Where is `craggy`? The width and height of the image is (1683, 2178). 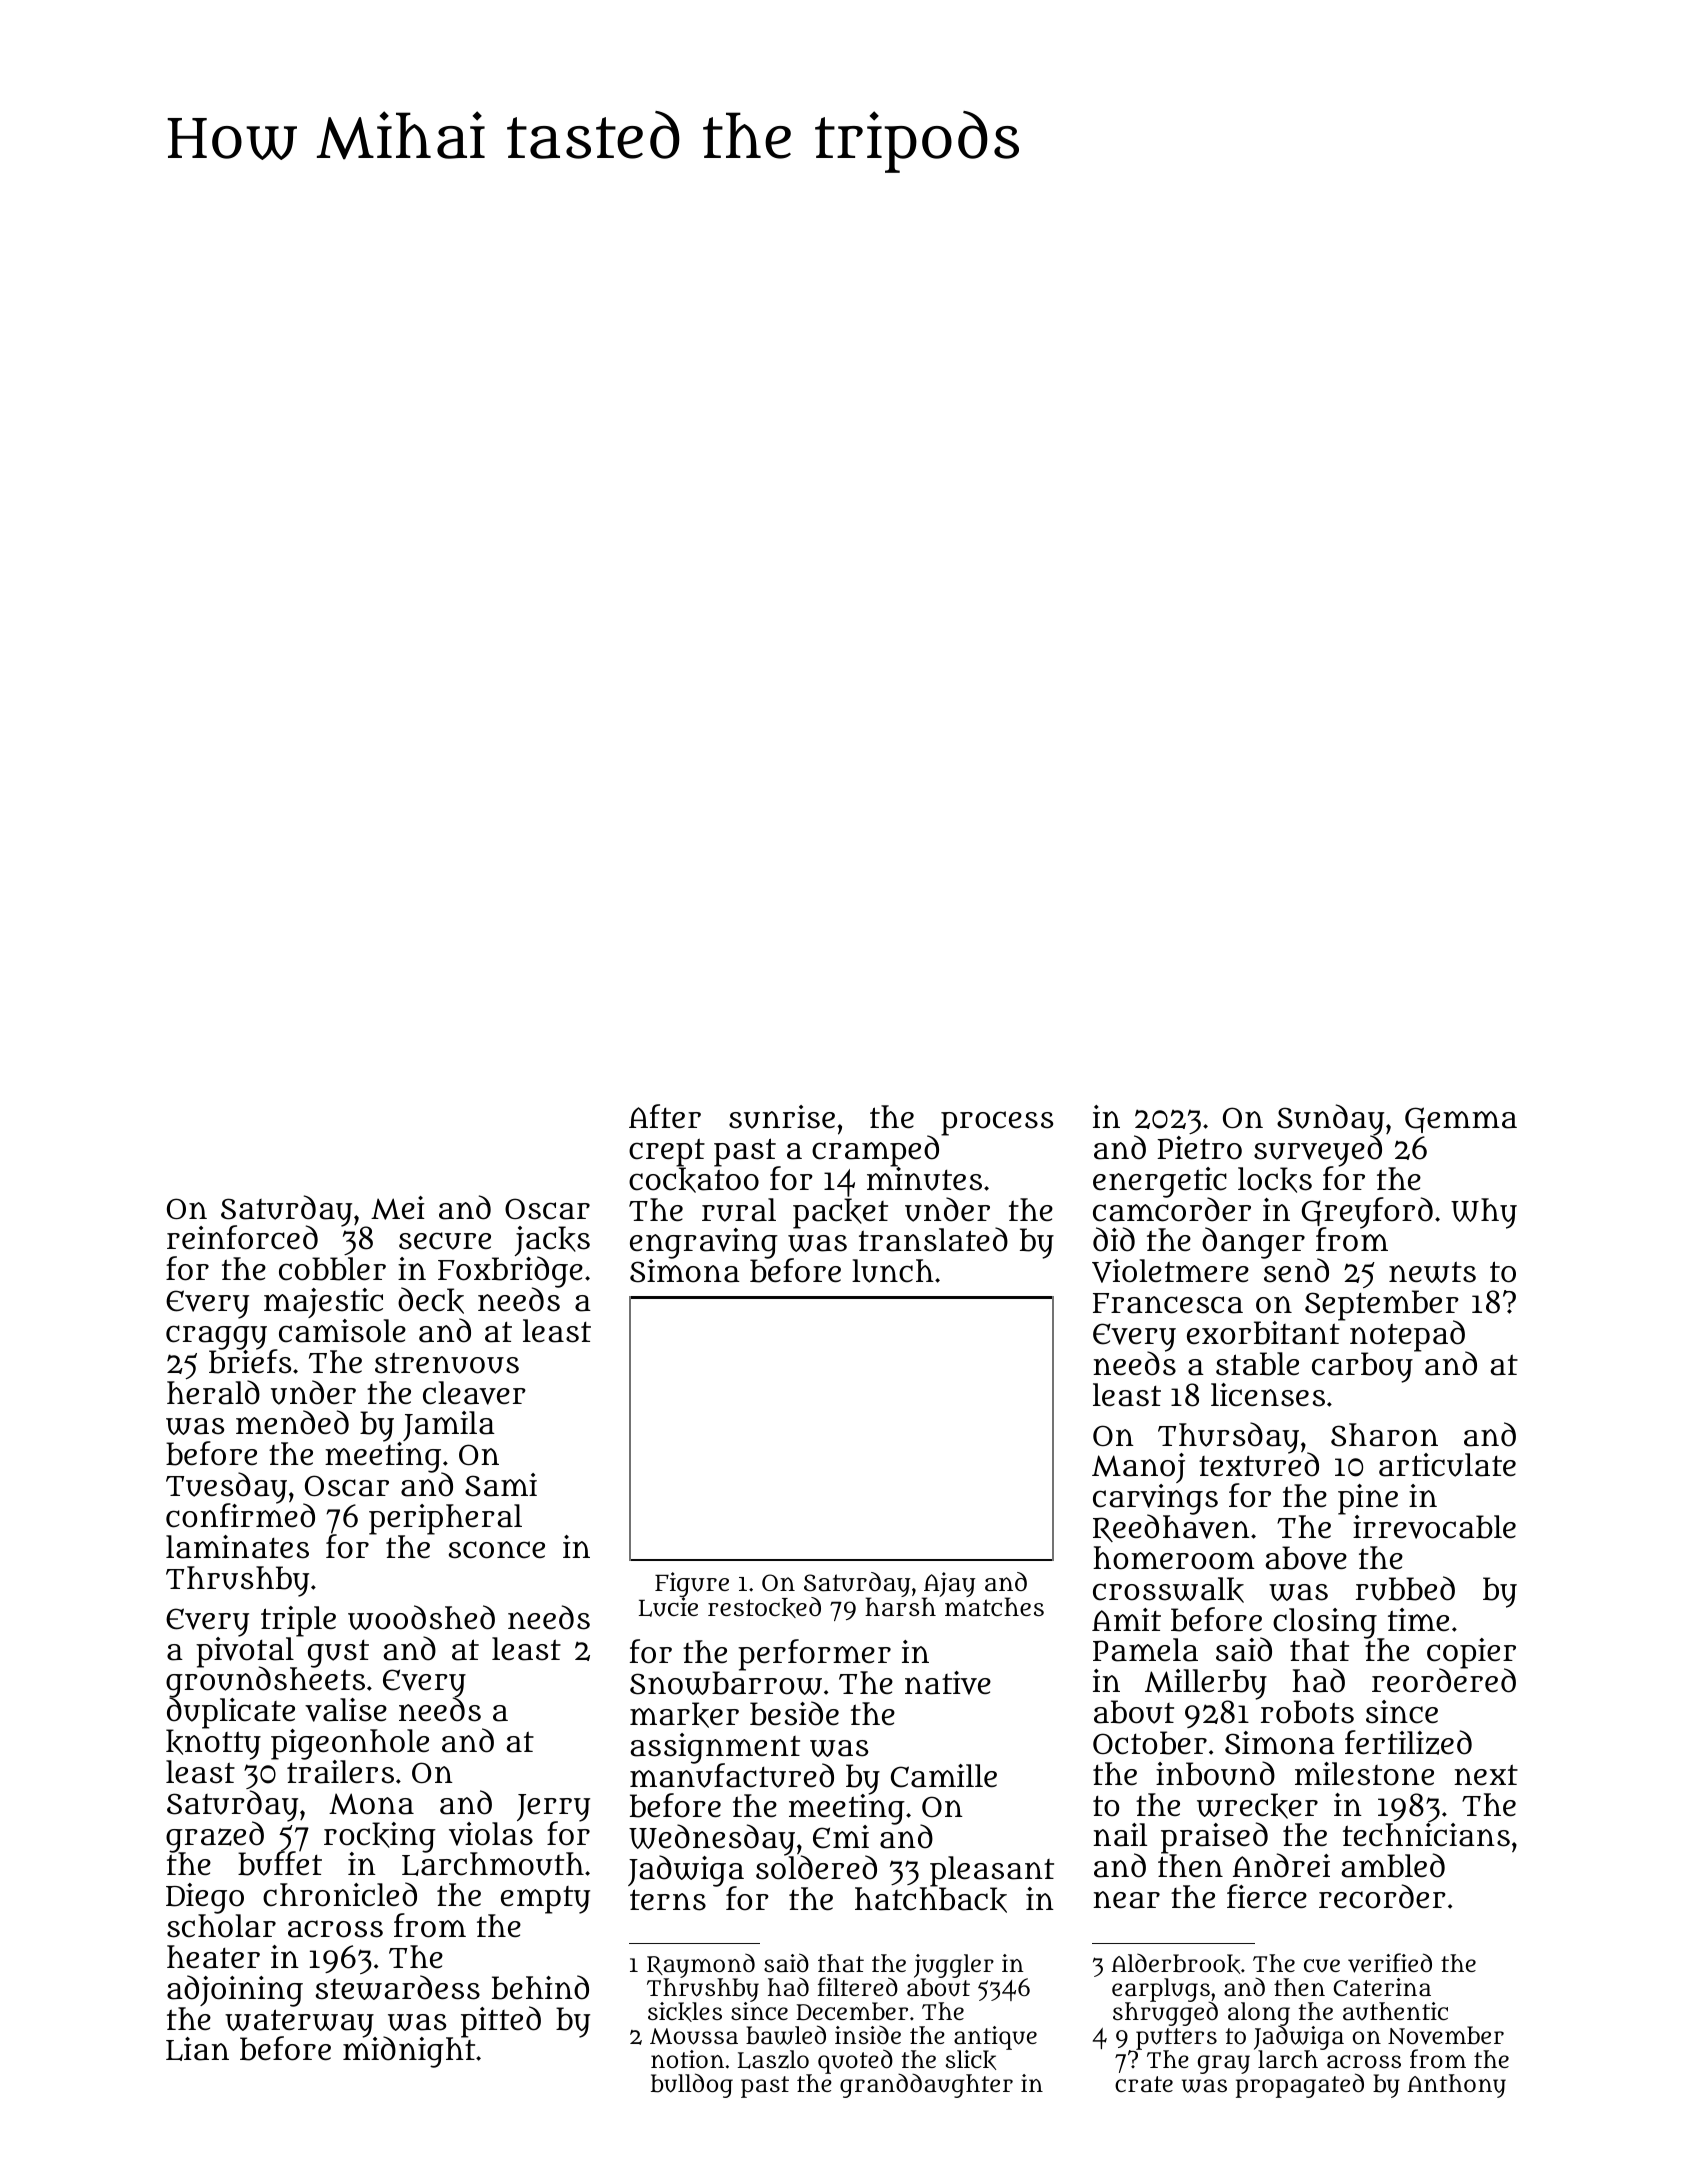 craggy is located at coordinates (216, 1337).
